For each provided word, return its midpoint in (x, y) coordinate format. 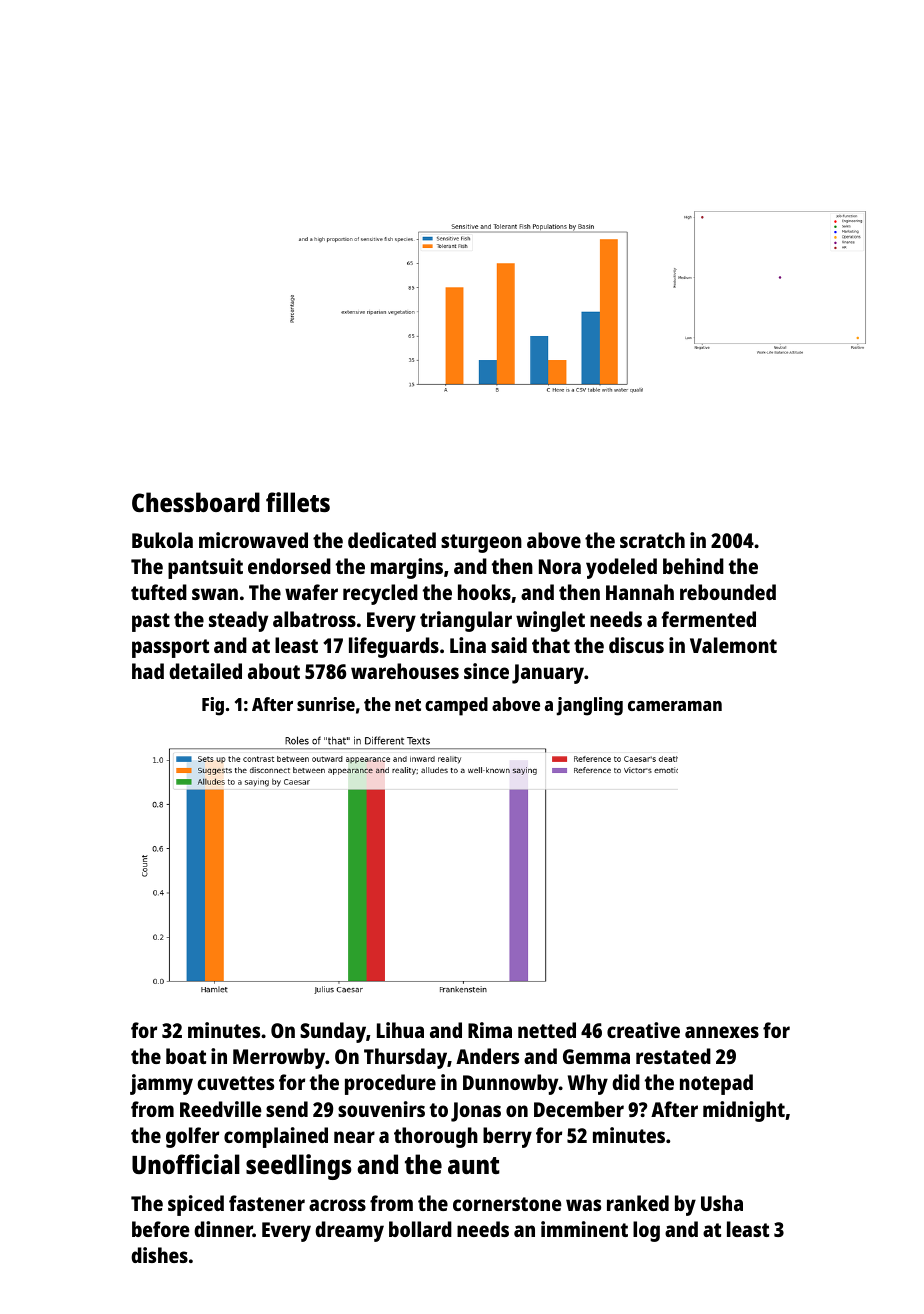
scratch (652, 540)
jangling (589, 706)
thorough (436, 1137)
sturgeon (481, 543)
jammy (161, 1084)
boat (186, 1056)
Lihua (400, 1030)
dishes (159, 1255)
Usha (722, 1203)
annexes (722, 1032)
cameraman (675, 706)
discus (636, 645)
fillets (298, 502)
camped (456, 706)
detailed (205, 671)
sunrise (326, 704)
